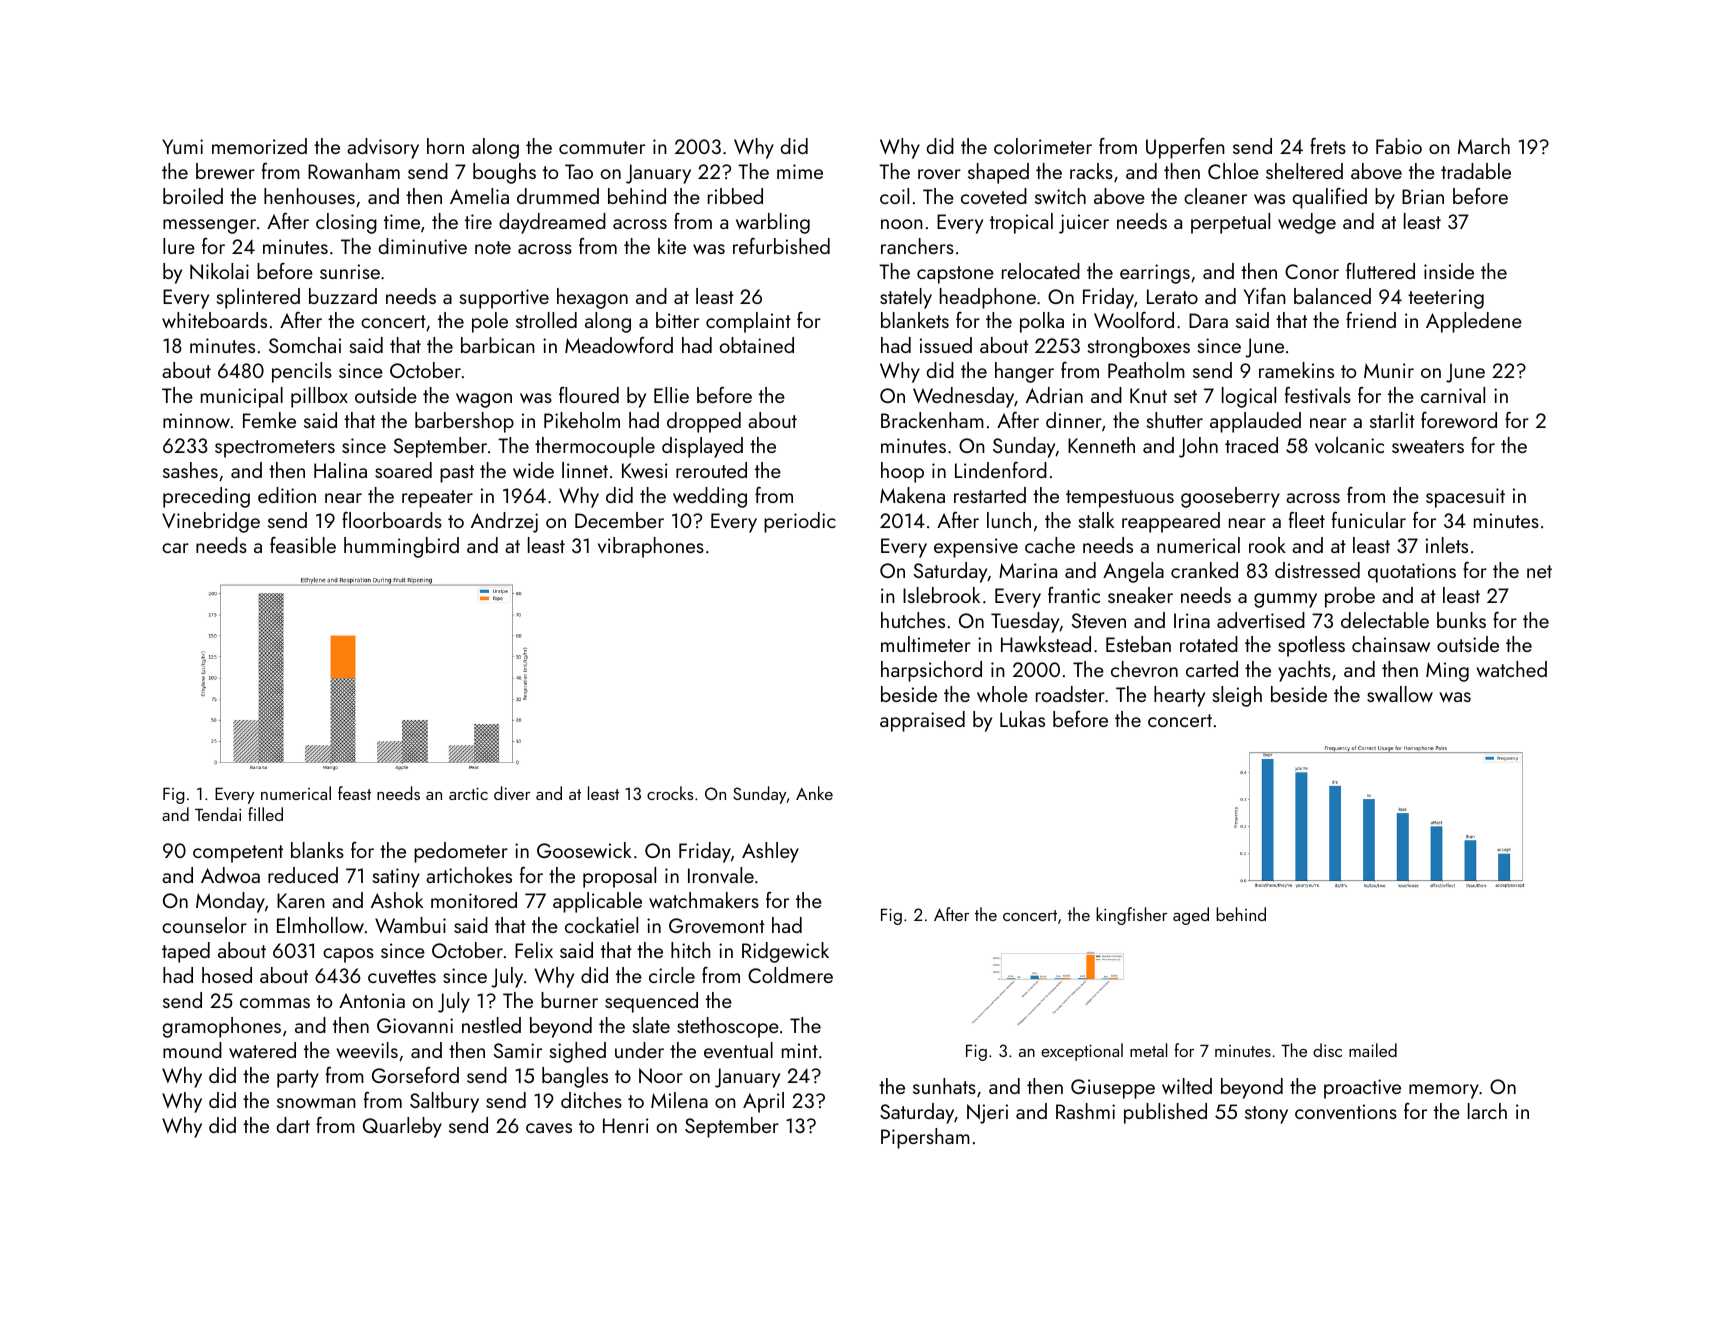  What do you see at coordinates (259, 146) in the image?
I see `memorized` at bounding box center [259, 146].
